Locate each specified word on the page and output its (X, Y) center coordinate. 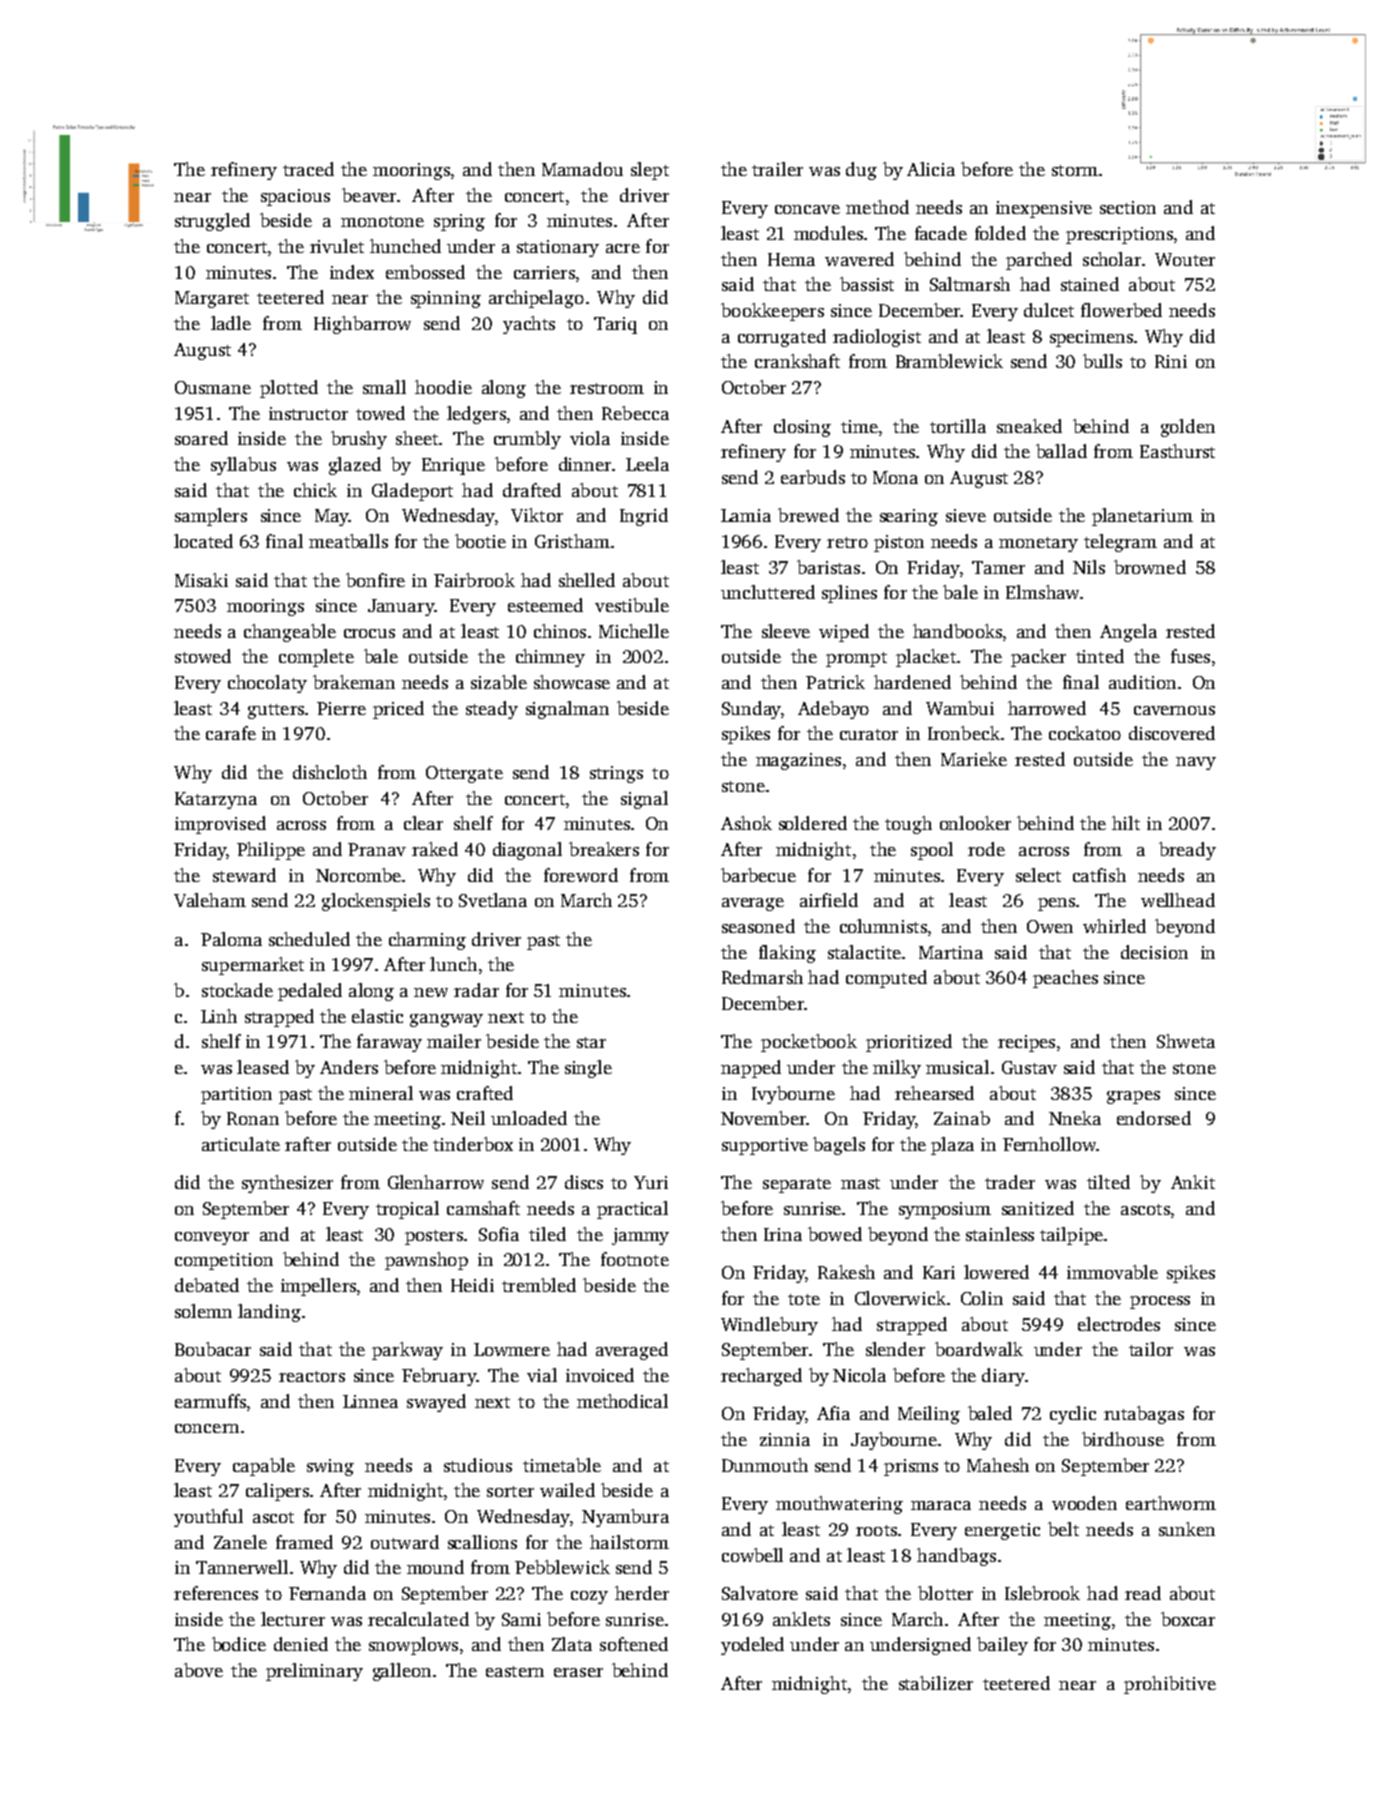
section (1128, 207)
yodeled (752, 1646)
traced (308, 169)
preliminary (314, 1672)
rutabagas (1144, 1415)
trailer (777, 169)
